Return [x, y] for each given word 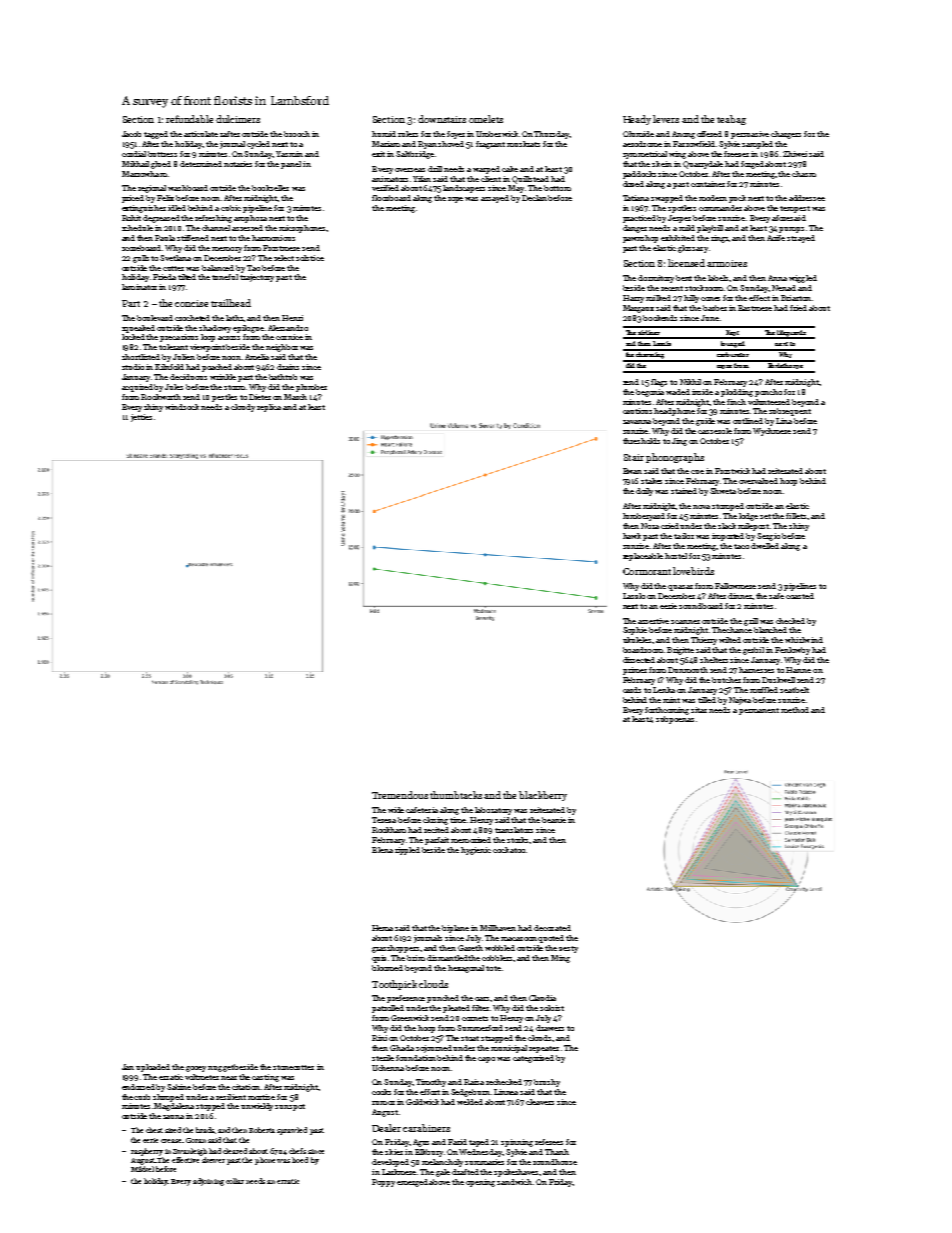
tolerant [173, 347]
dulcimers [238, 119]
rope [455, 200]
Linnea [507, 1092]
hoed [300, 1160]
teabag [731, 120]
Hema [382, 928]
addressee [807, 198]
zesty [568, 949]
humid [384, 134]
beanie [554, 820]
